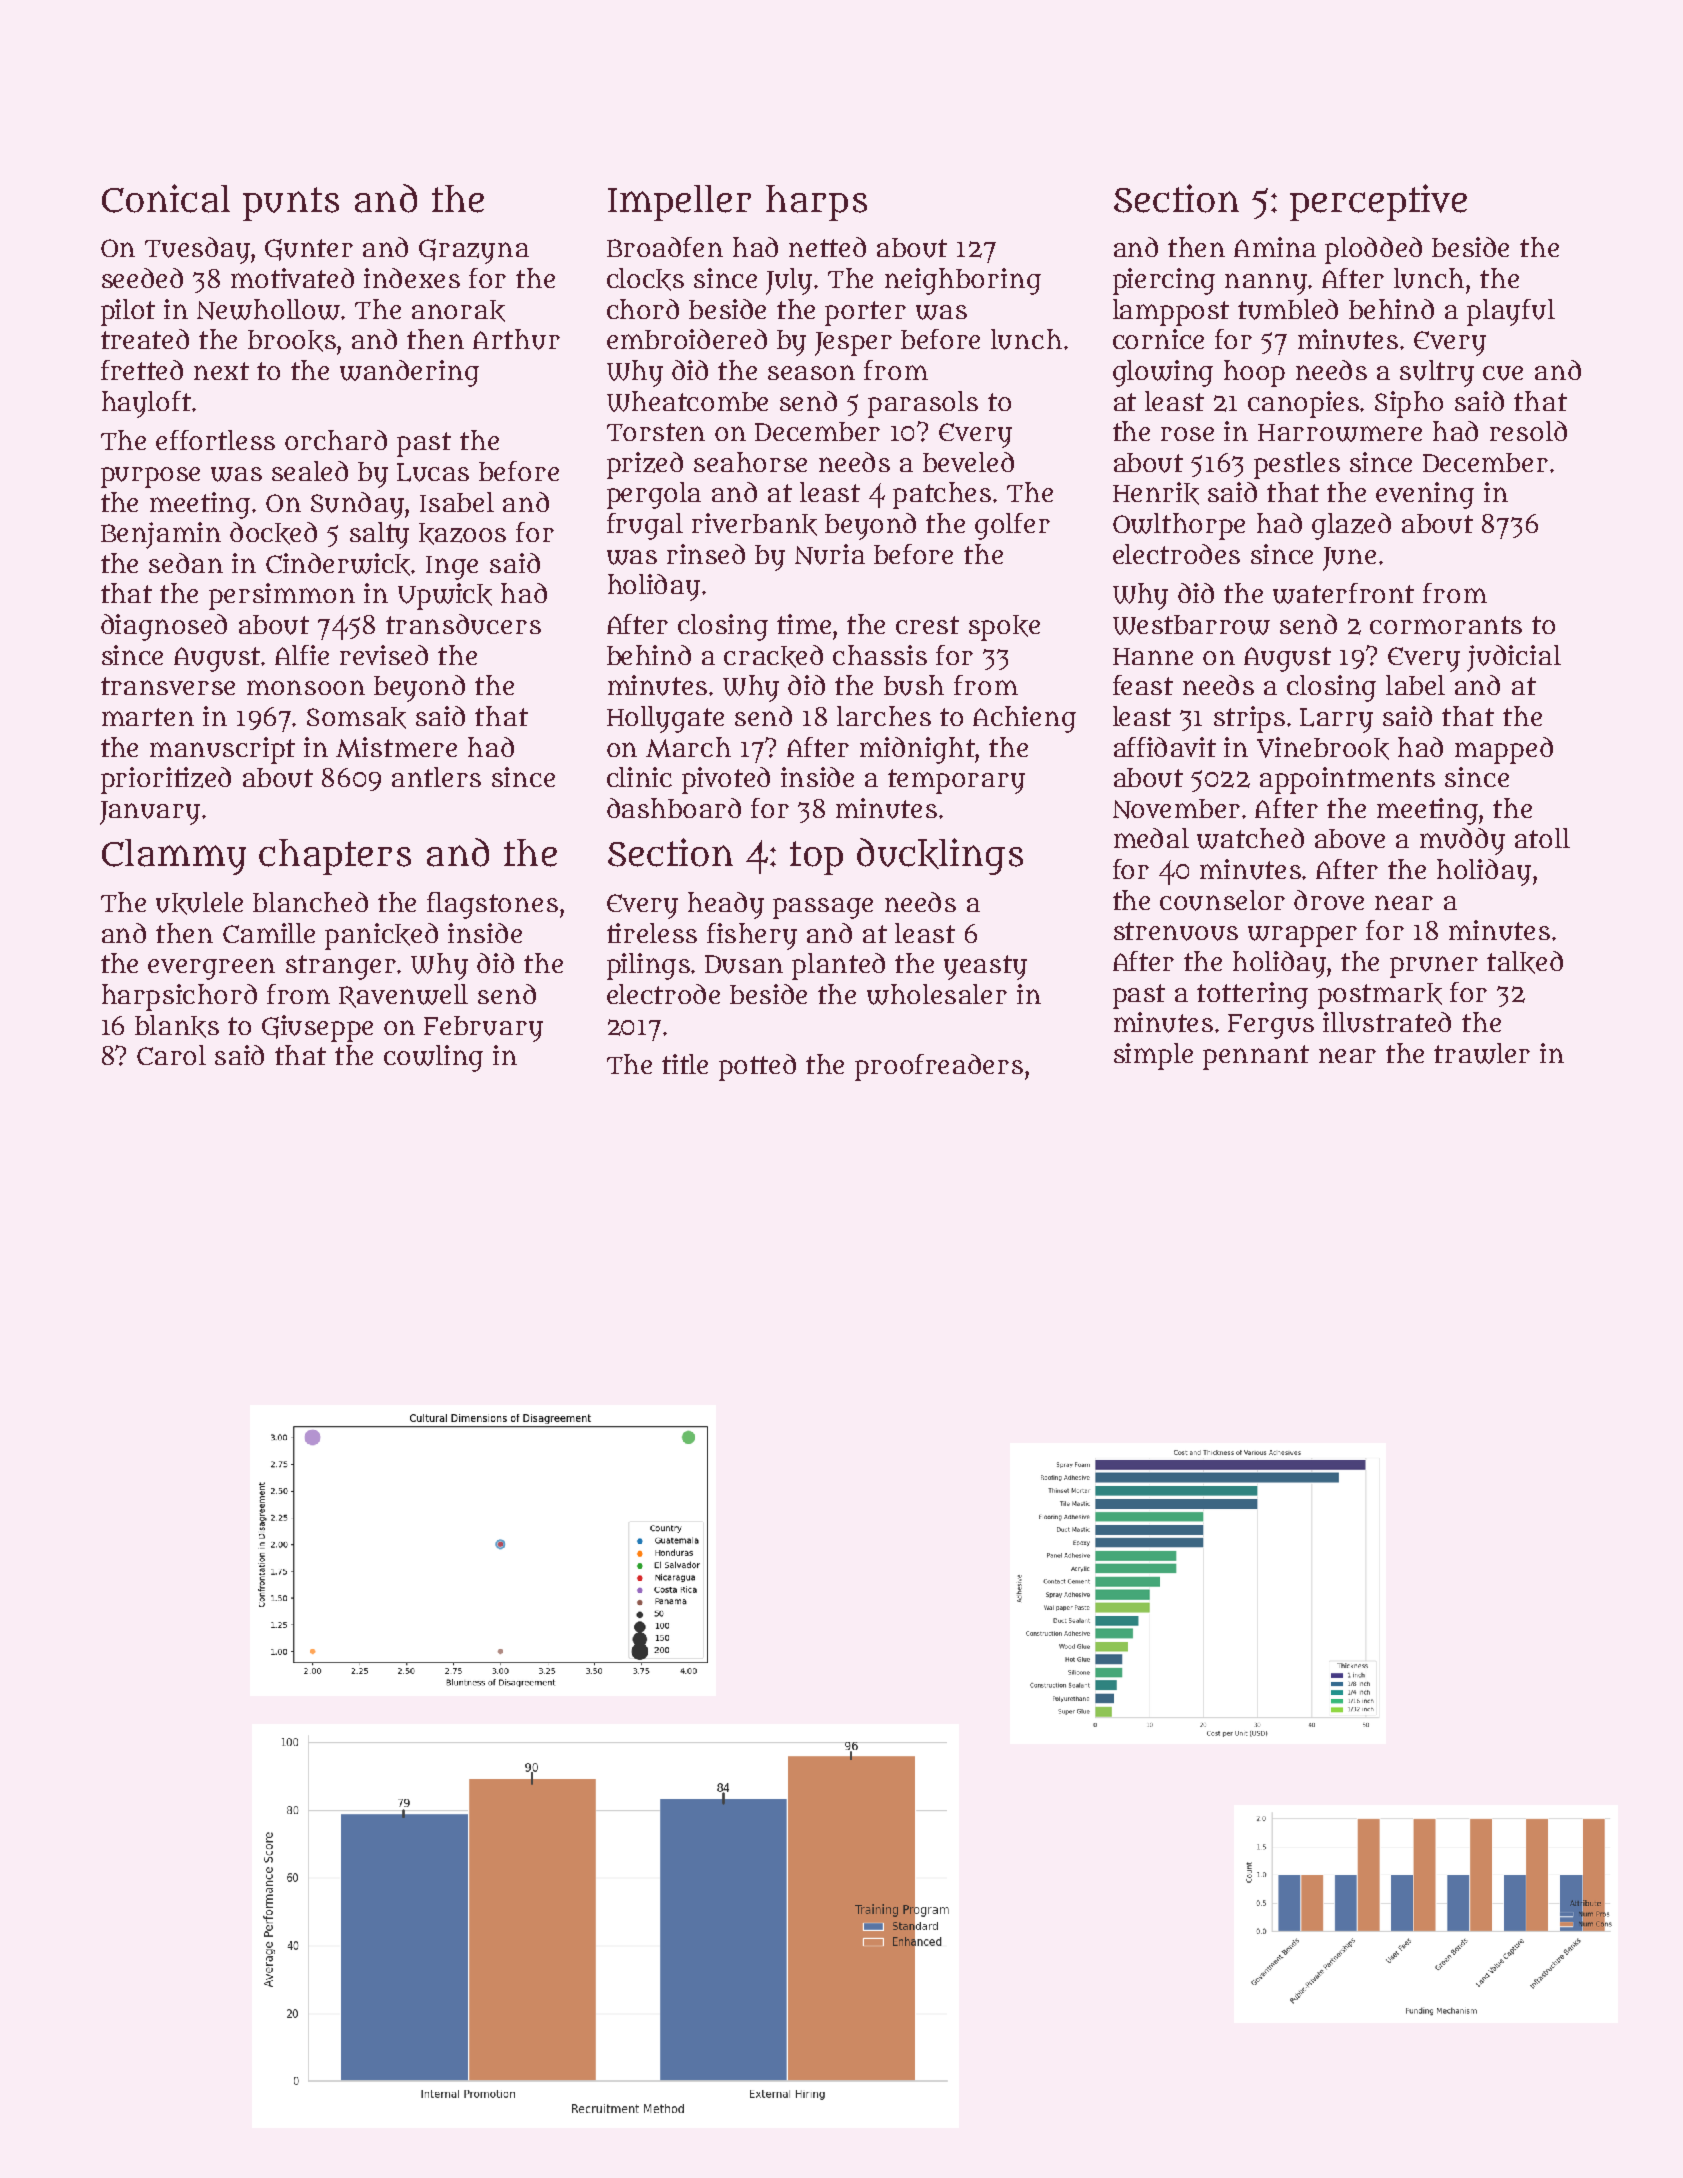  What do you see at coordinates (1024, 719) in the screenshot?
I see `Achieng` at bounding box center [1024, 719].
